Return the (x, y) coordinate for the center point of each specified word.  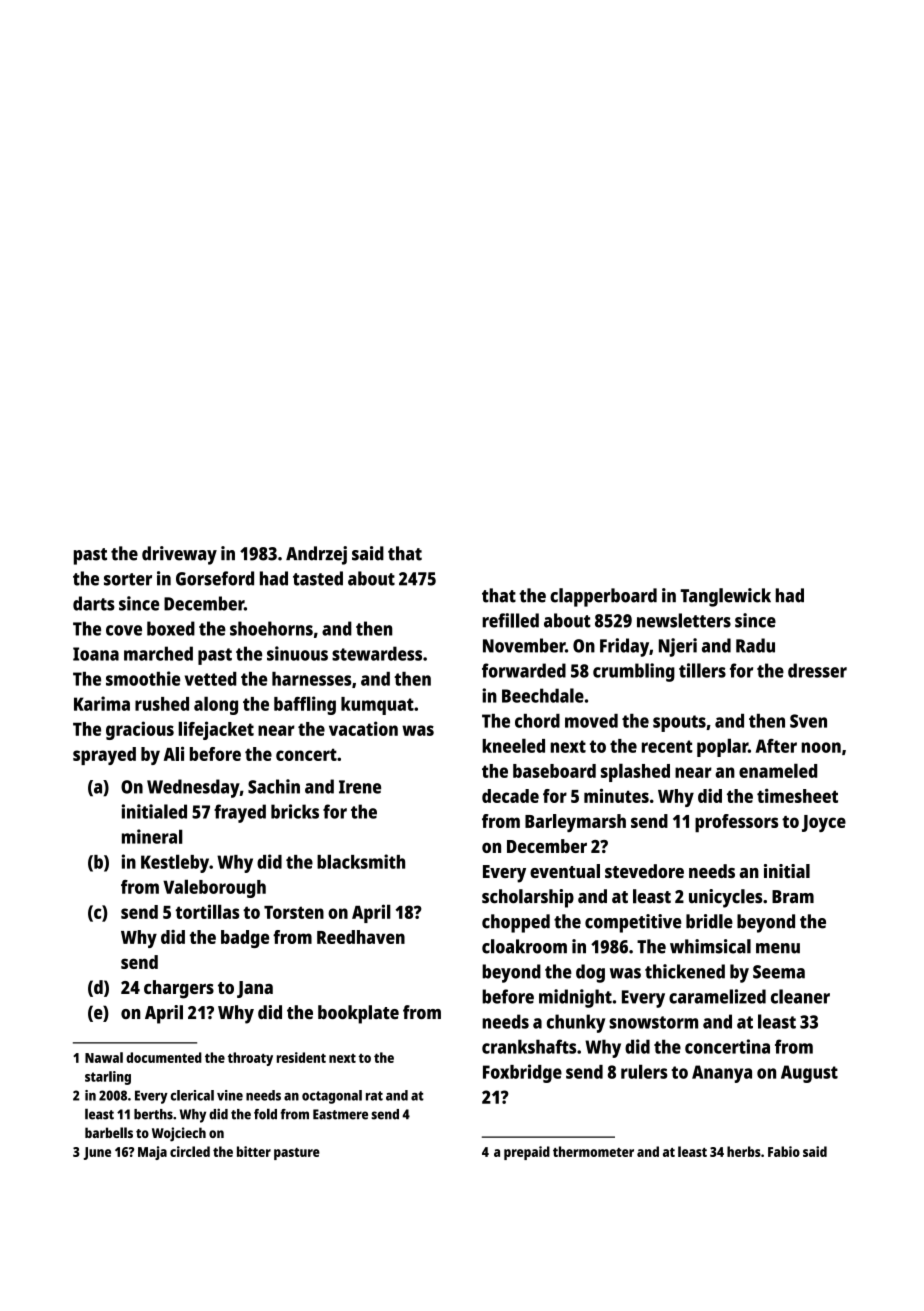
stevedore (644, 871)
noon (821, 747)
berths (153, 1114)
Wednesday (193, 788)
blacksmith (361, 861)
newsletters (684, 620)
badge (245, 939)
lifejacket (216, 730)
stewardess (377, 653)
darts (94, 603)
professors (736, 823)
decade (510, 796)
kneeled (513, 745)
